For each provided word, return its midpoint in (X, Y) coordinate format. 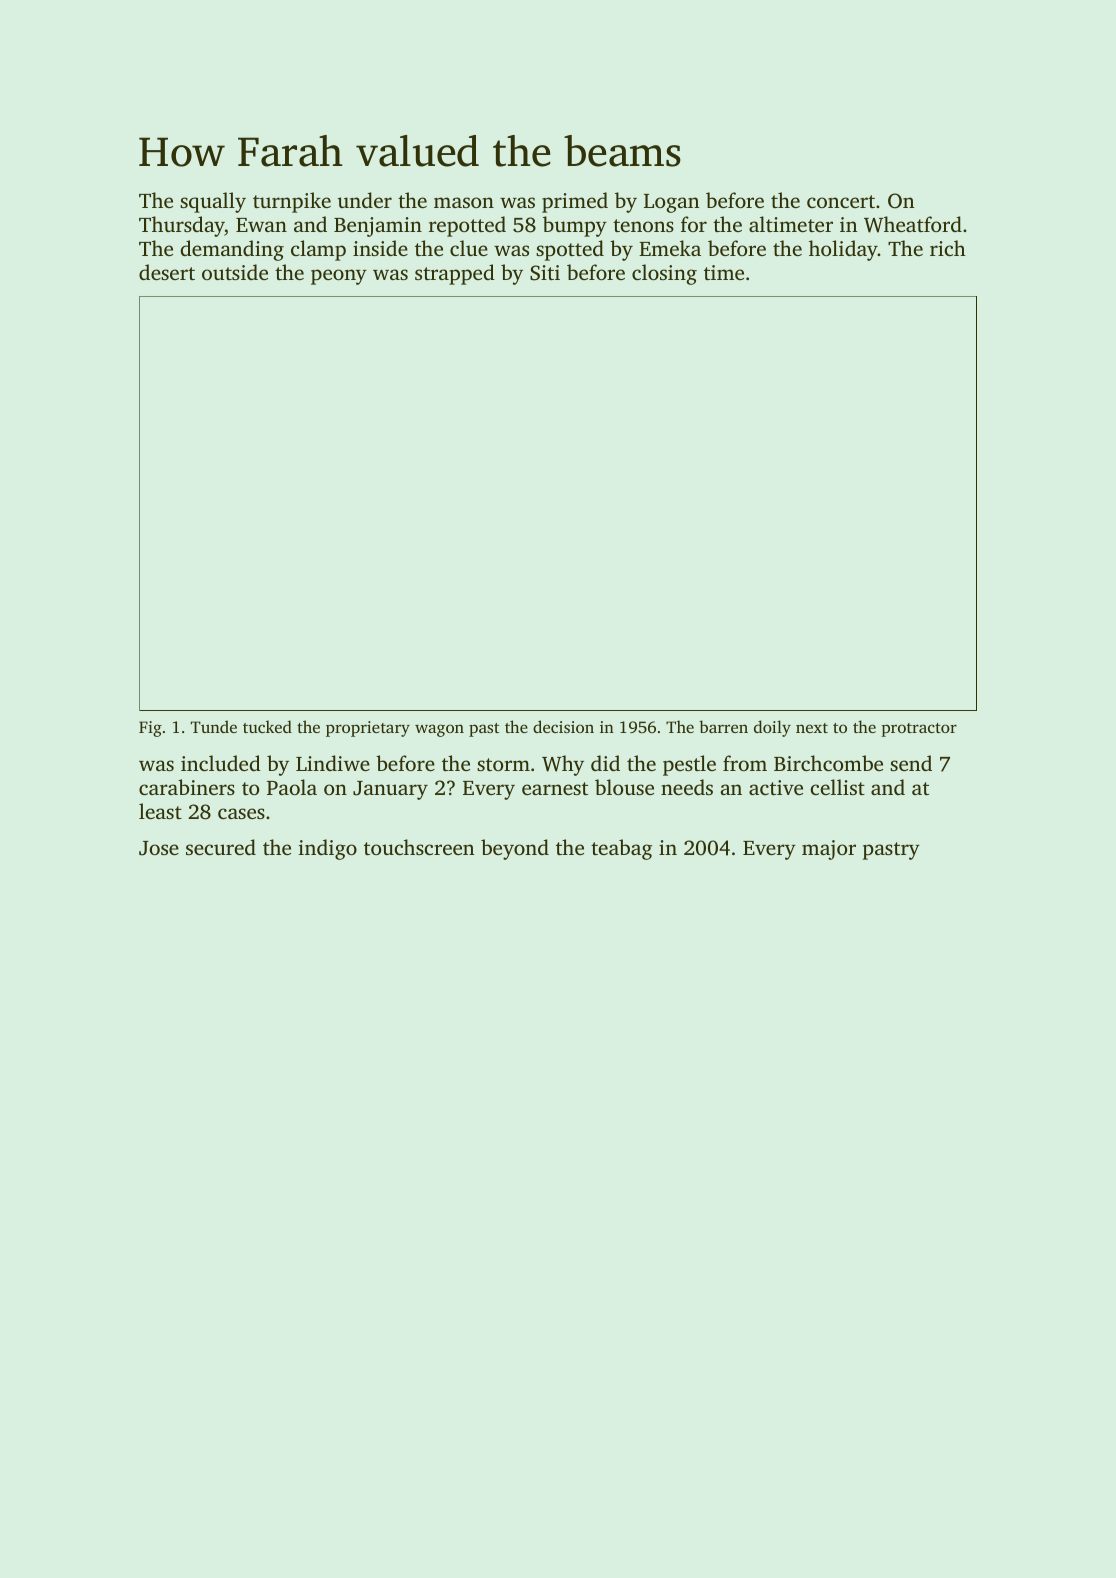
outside (235, 272)
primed (575, 202)
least (160, 811)
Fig (150, 729)
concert (841, 201)
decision (563, 726)
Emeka (670, 248)
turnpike (292, 202)
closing (664, 274)
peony (339, 277)
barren (723, 726)
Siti (545, 273)
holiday (843, 250)
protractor (919, 730)
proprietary (368, 729)
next (812, 728)
